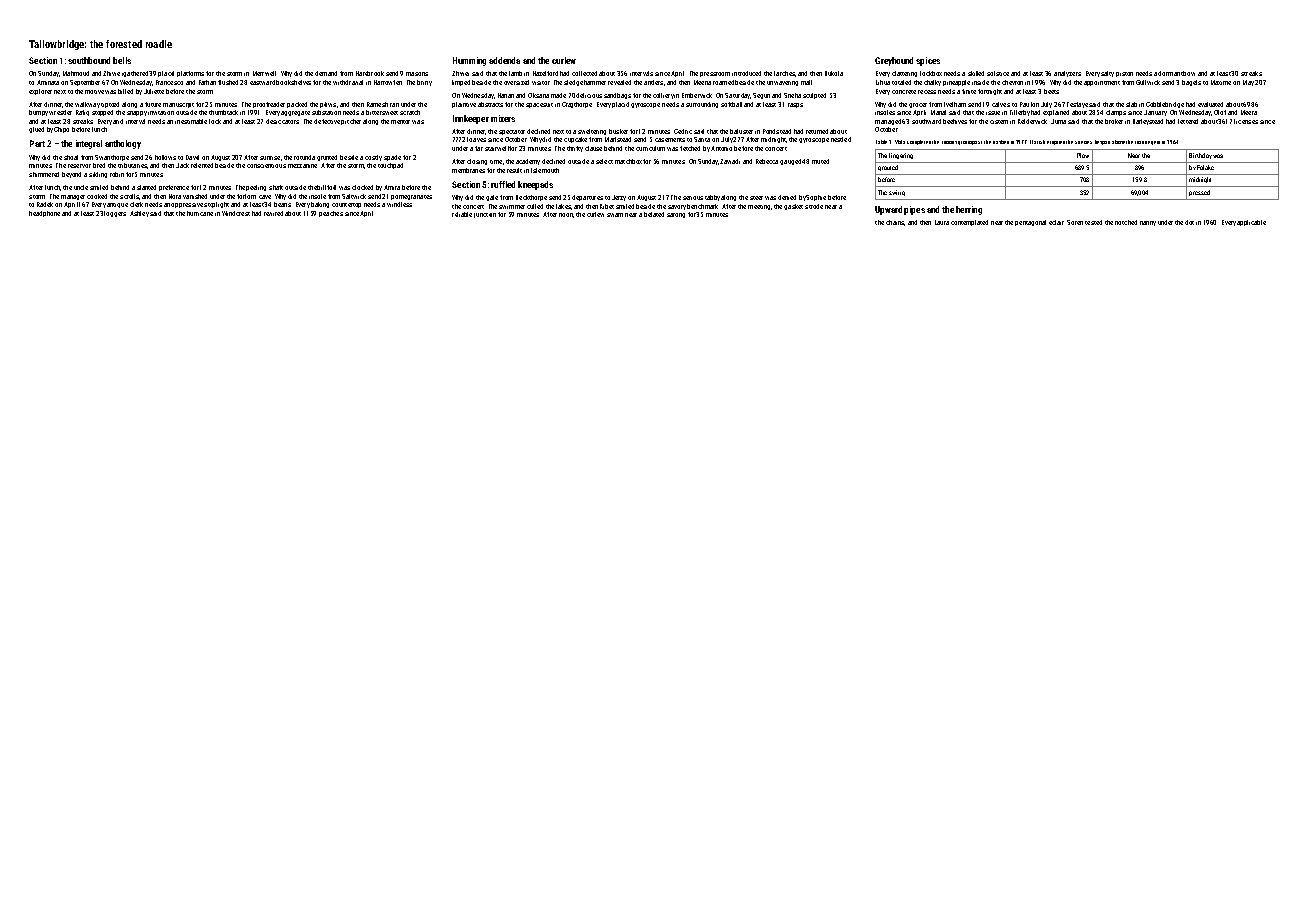 The image size is (1308, 924). I want to click on pitcher, so click(351, 121).
